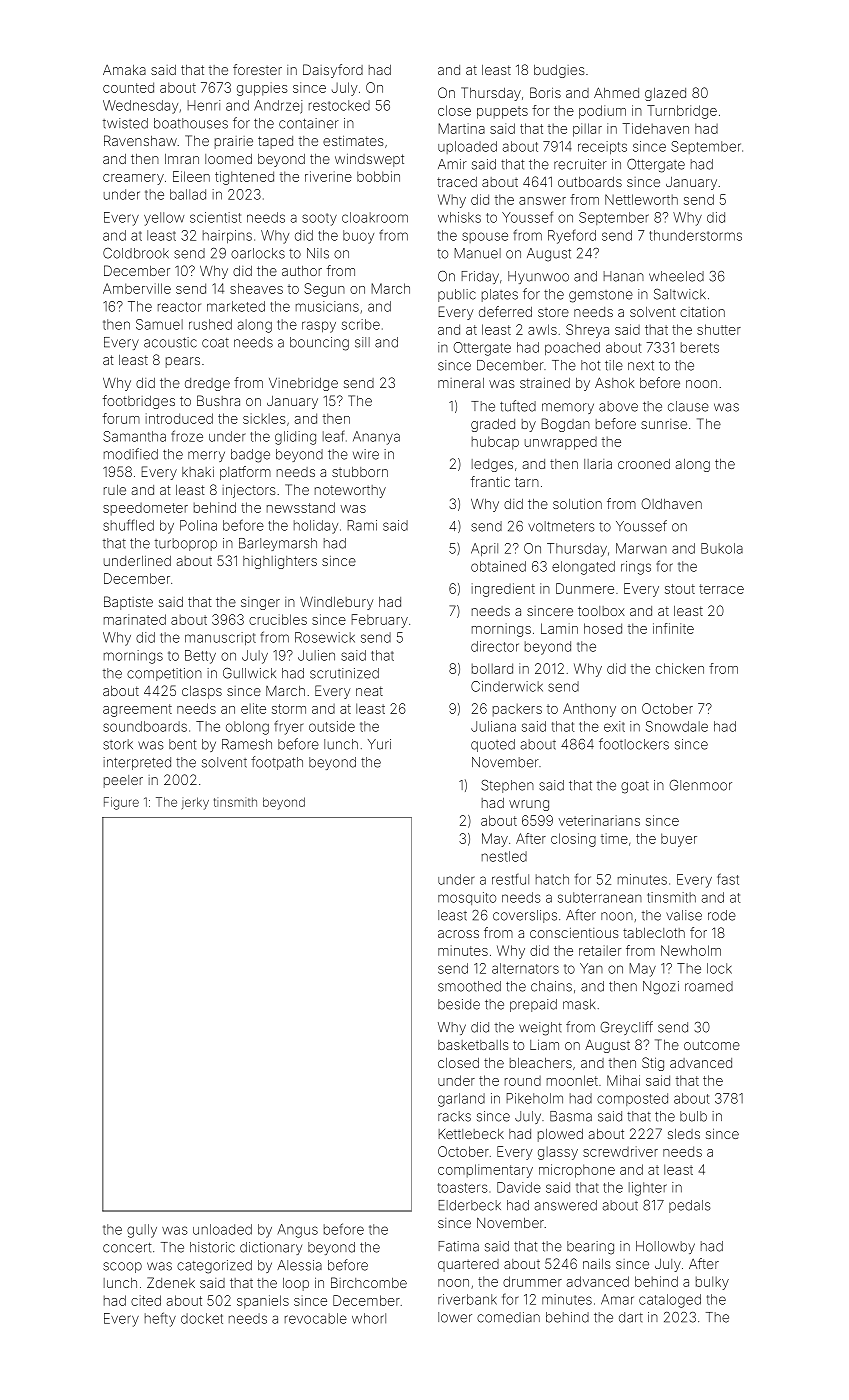 This screenshot has width=849, height=1400. I want to click on unwrapped, so click(561, 443).
